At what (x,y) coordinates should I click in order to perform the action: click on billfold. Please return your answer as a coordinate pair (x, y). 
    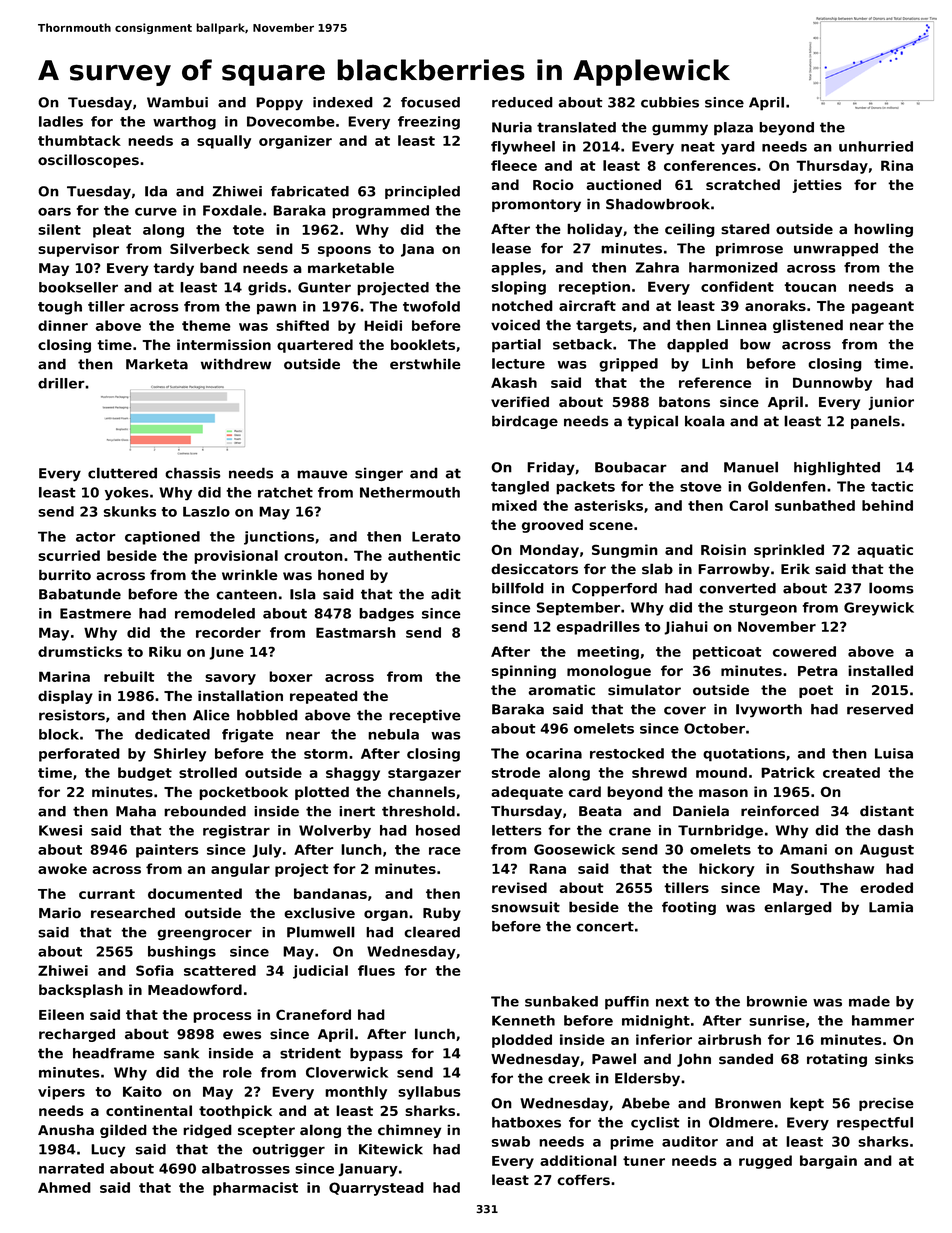
    Looking at the image, I should click on (518, 588).
